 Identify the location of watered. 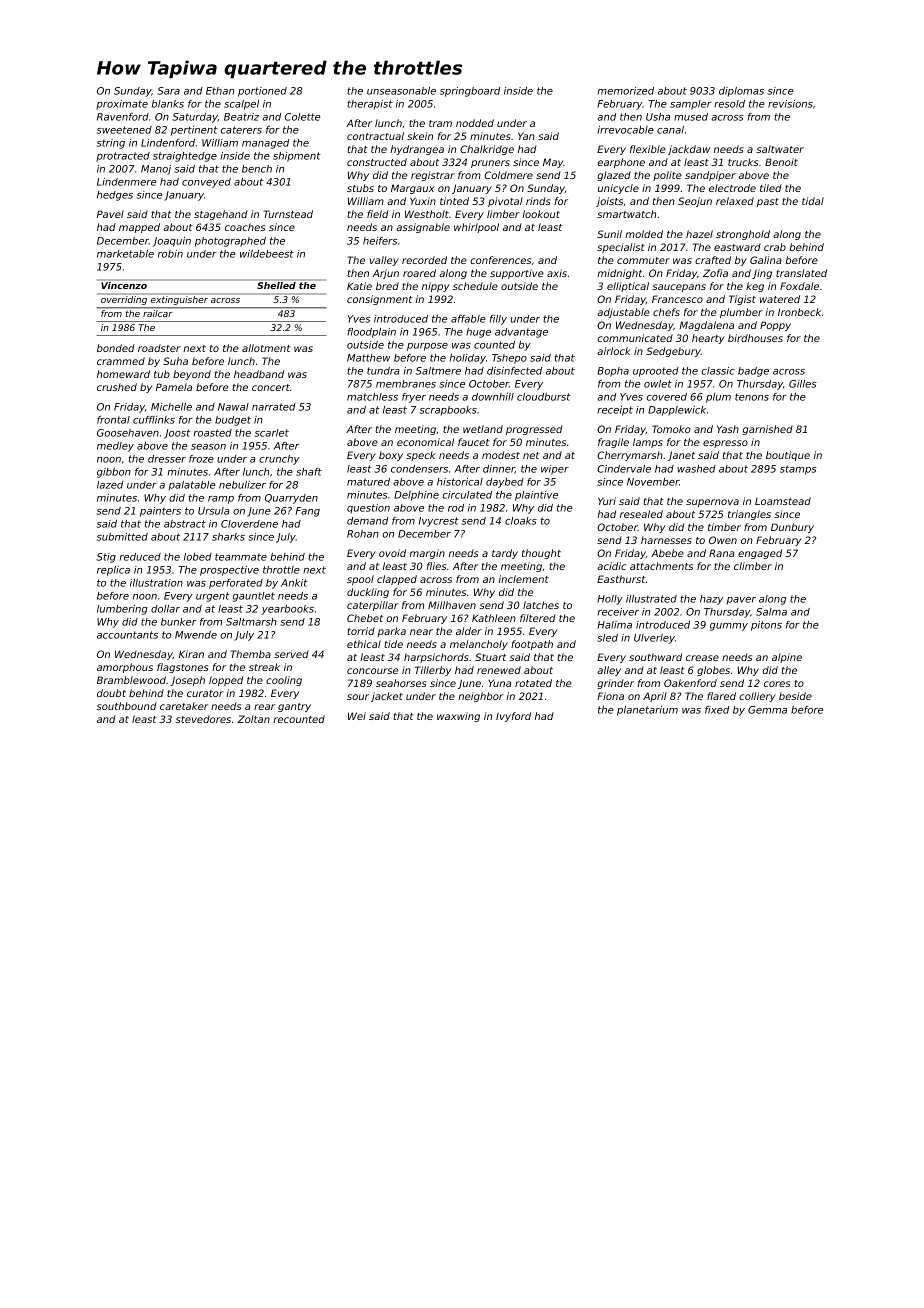
(780, 299).
